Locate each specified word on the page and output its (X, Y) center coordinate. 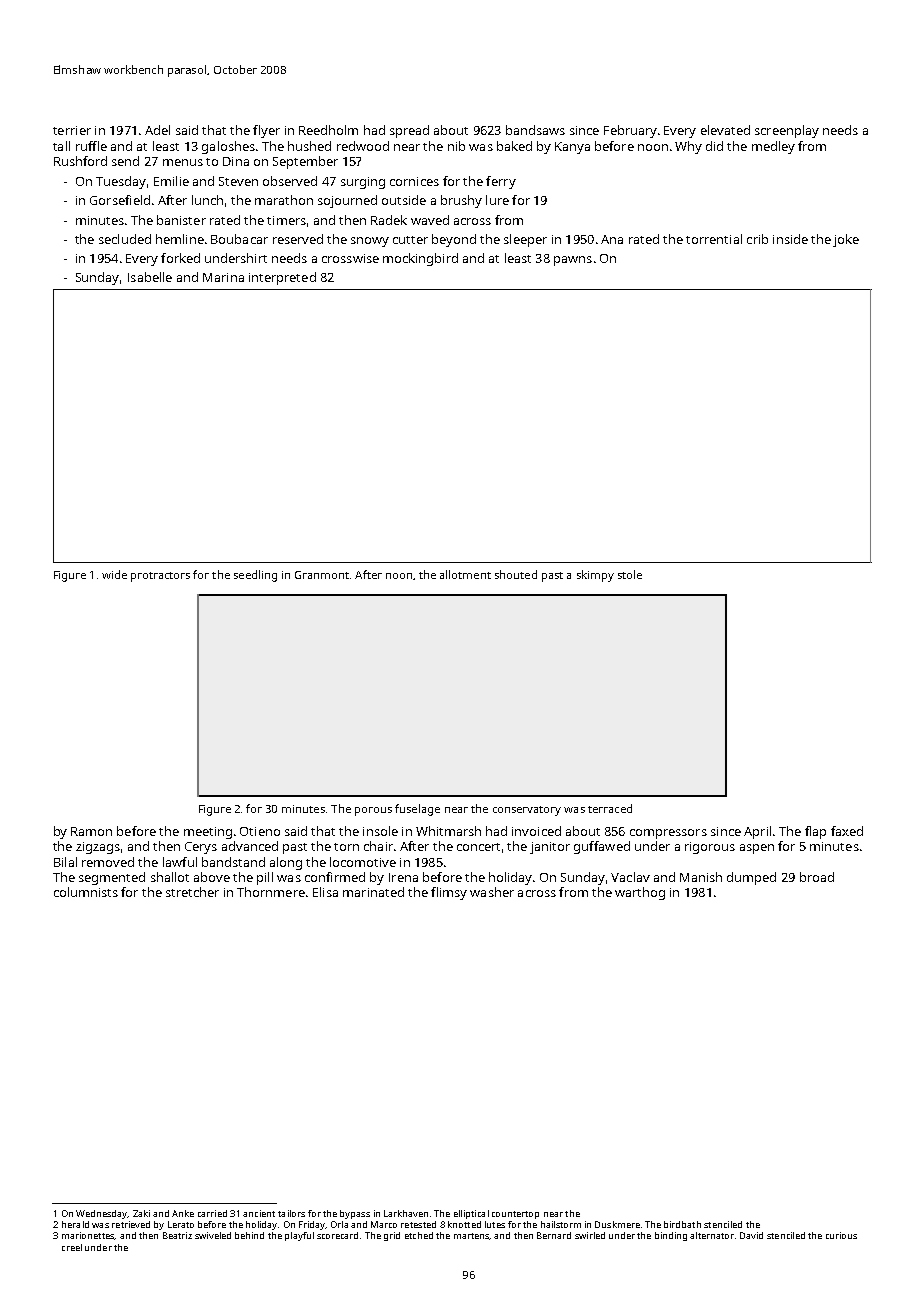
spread (409, 131)
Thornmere (271, 892)
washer (492, 892)
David (751, 1235)
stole (630, 574)
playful (299, 1236)
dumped (751, 878)
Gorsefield (120, 200)
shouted (516, 574)
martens (472, 1236)
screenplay (787, 131)
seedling (255, 576)
